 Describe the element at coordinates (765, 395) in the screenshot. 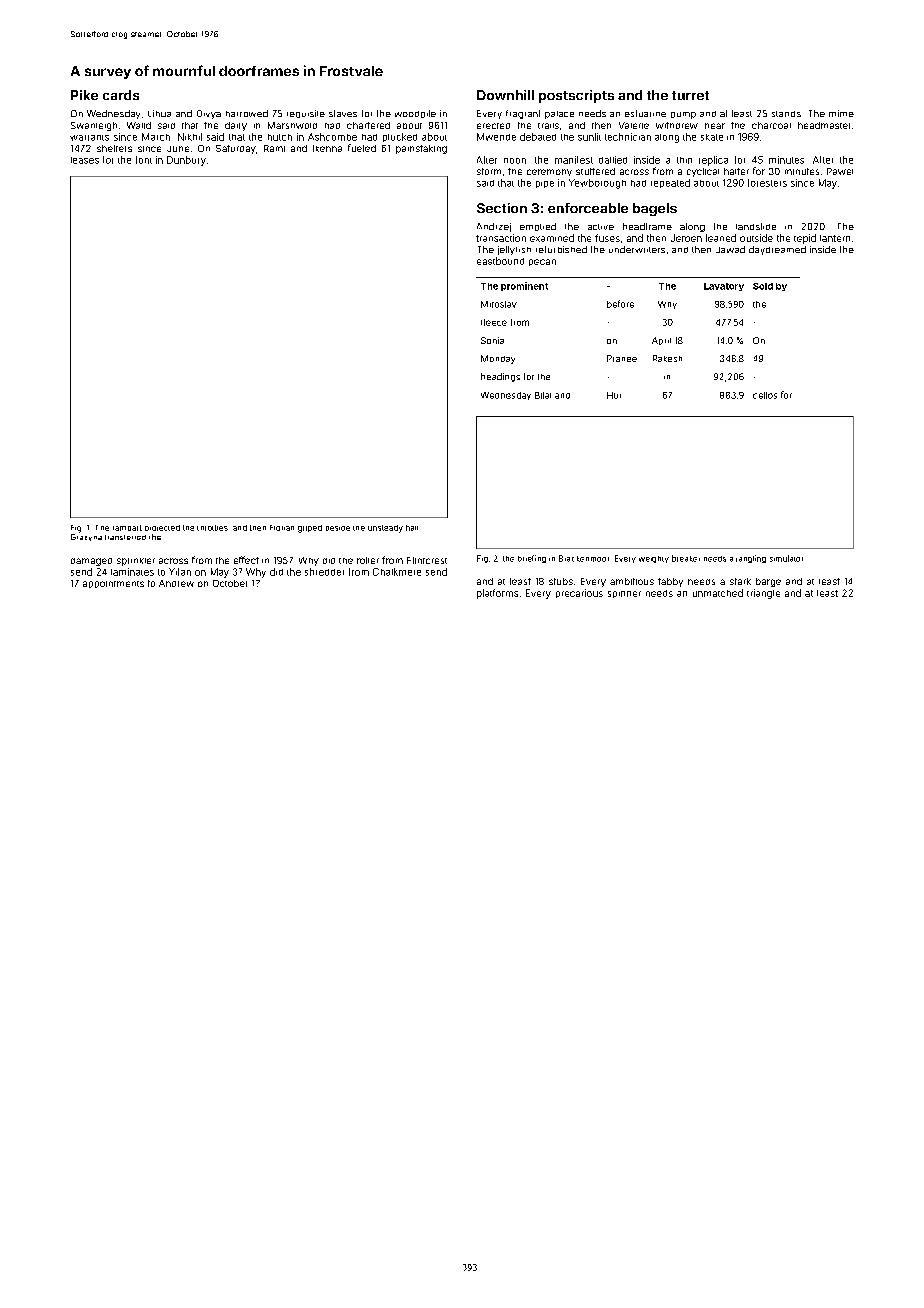

I see `cellos` at that location.
